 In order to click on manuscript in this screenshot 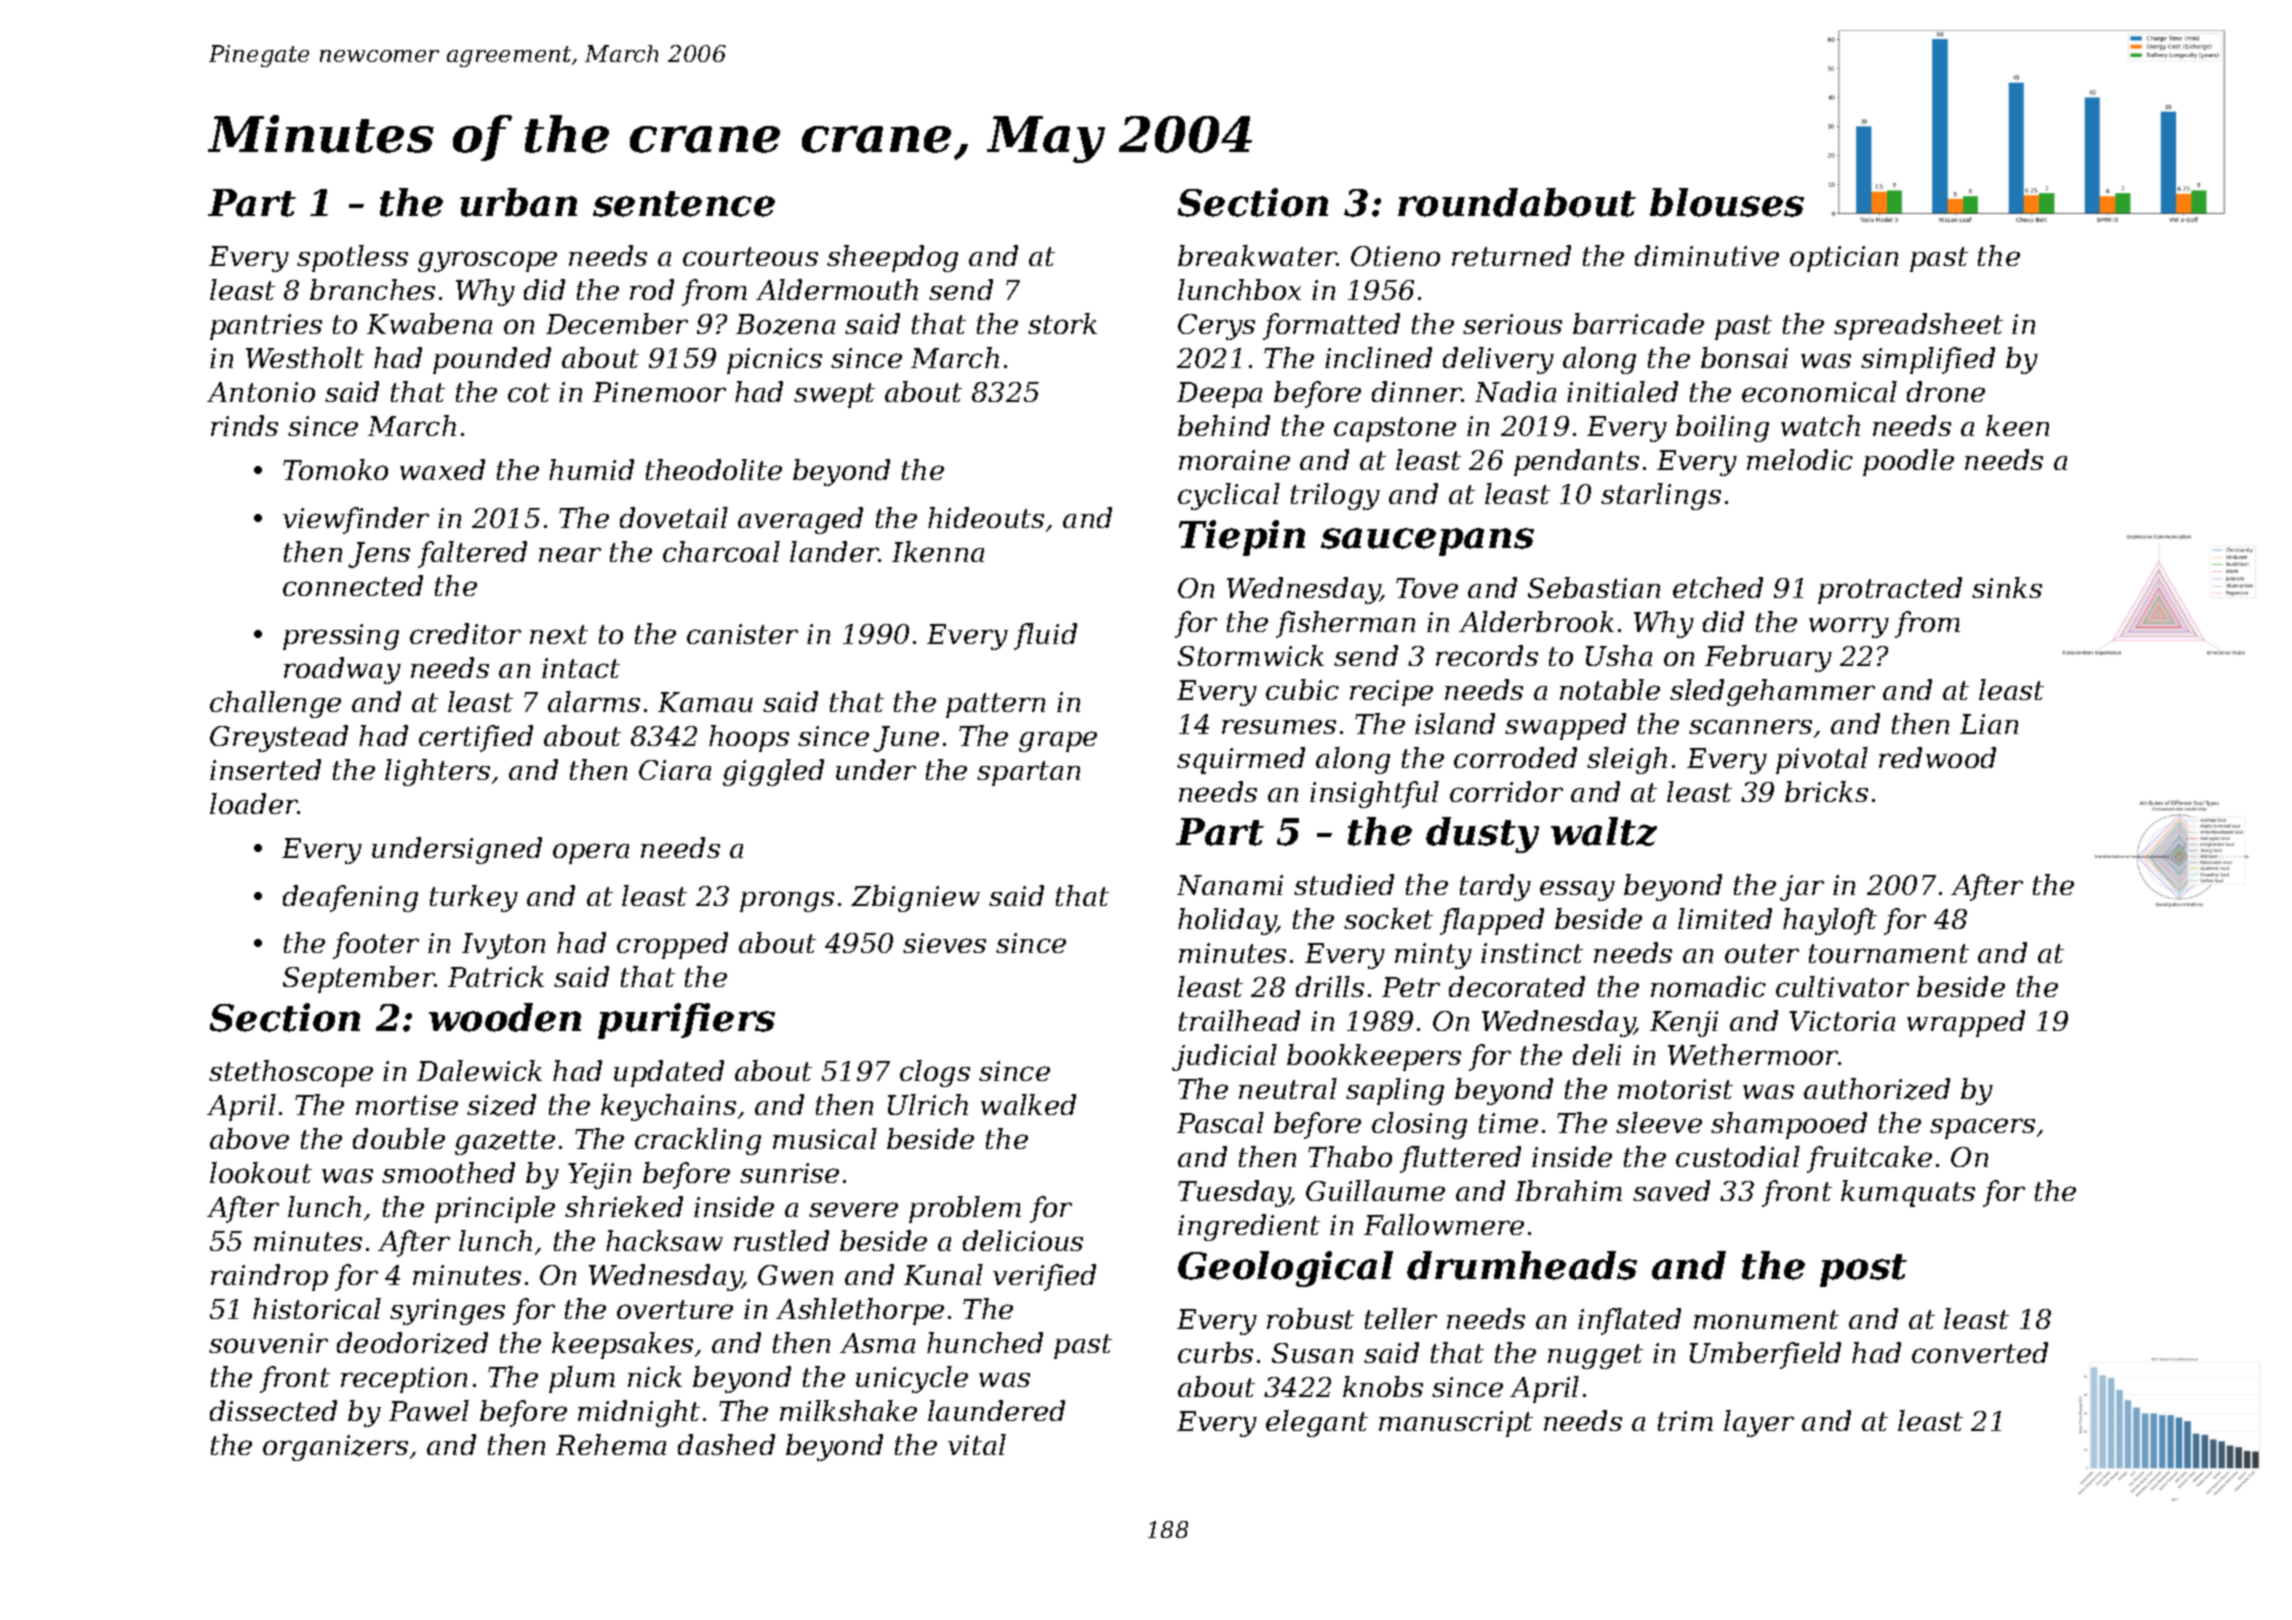, I will do `click(1456, 1424)`.
